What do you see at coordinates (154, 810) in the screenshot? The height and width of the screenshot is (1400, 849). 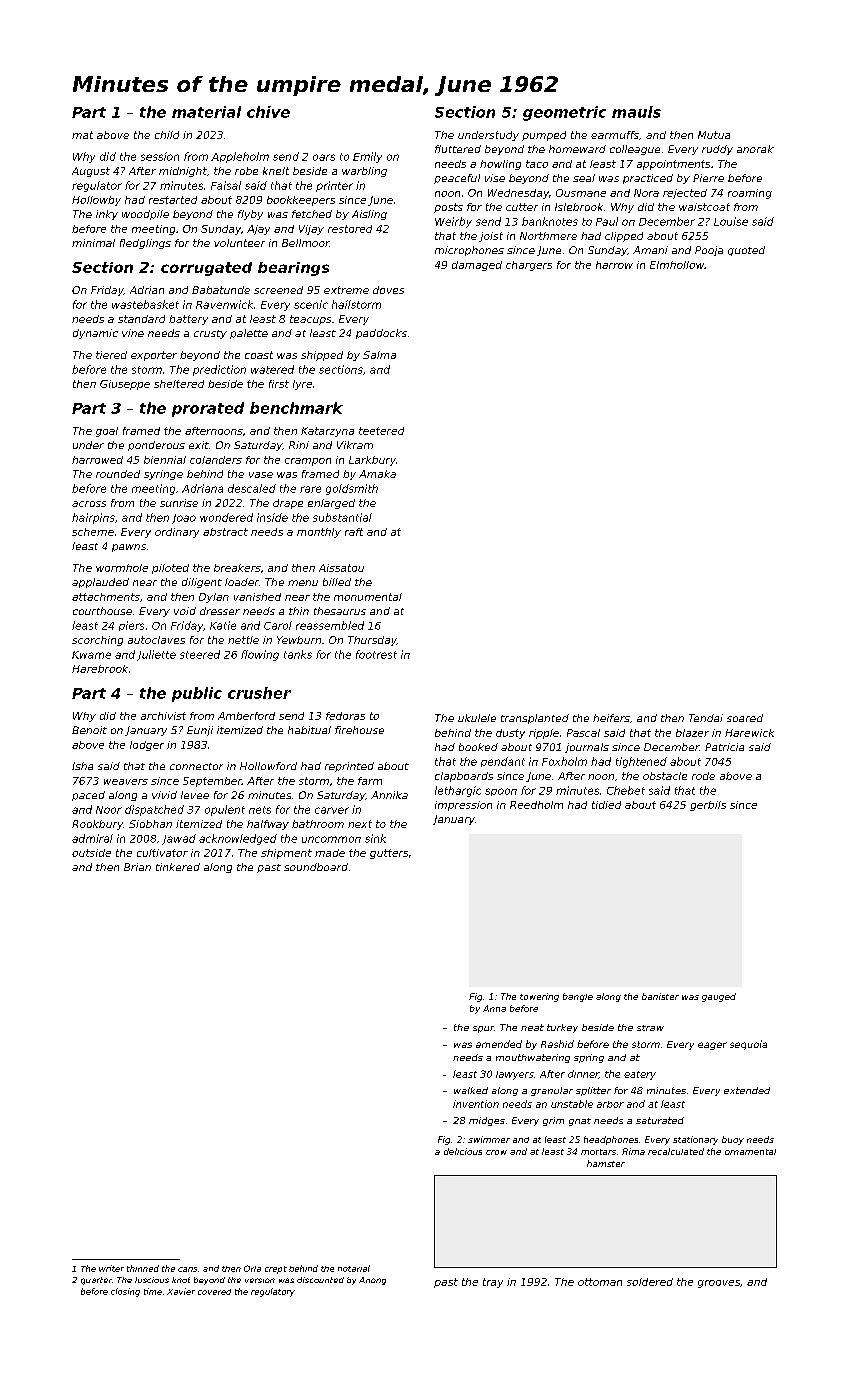 I see `dispatched` at bounding box center [154, 810].
